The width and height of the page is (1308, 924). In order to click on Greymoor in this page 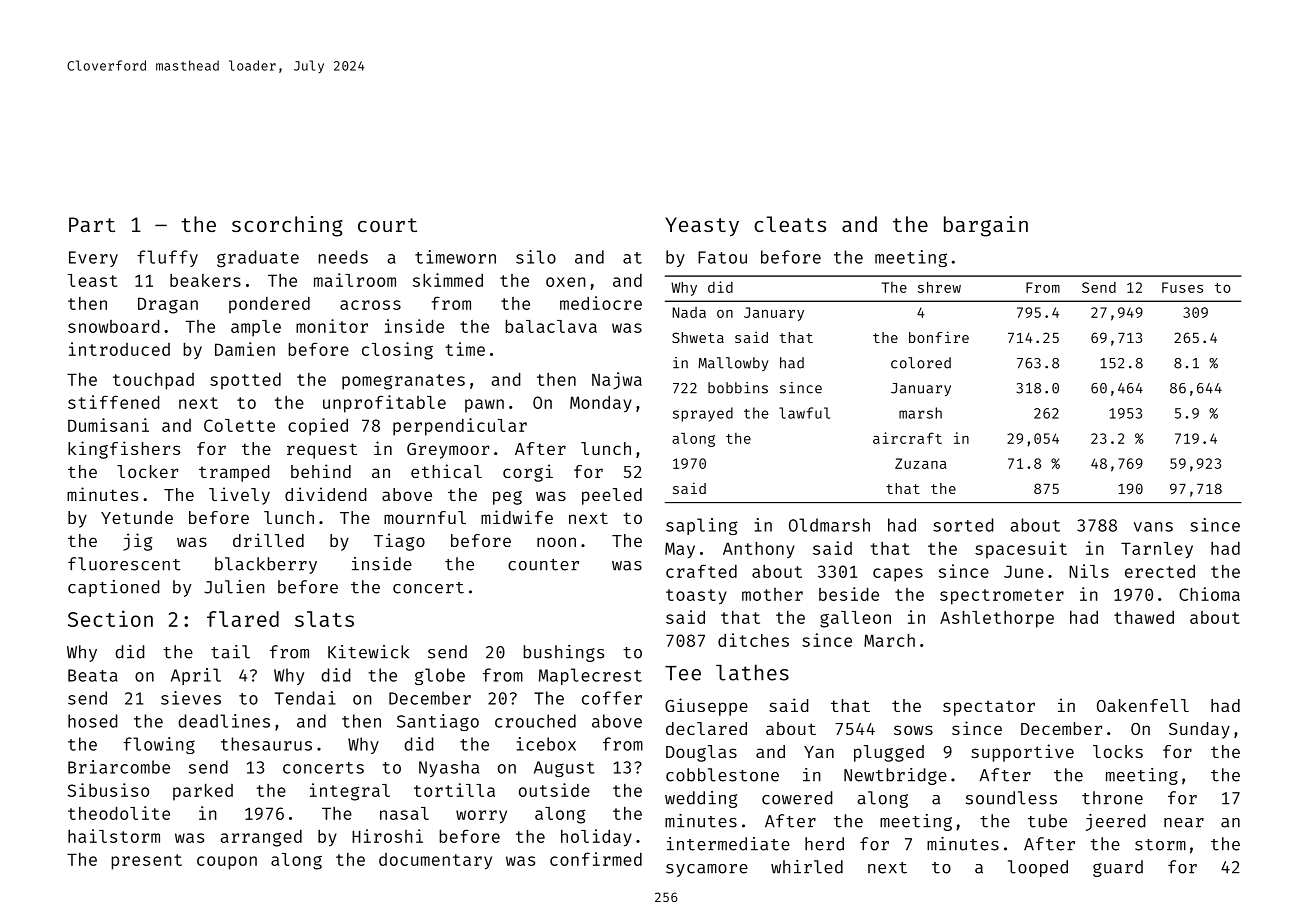, I will do `click(448, 451)`.
